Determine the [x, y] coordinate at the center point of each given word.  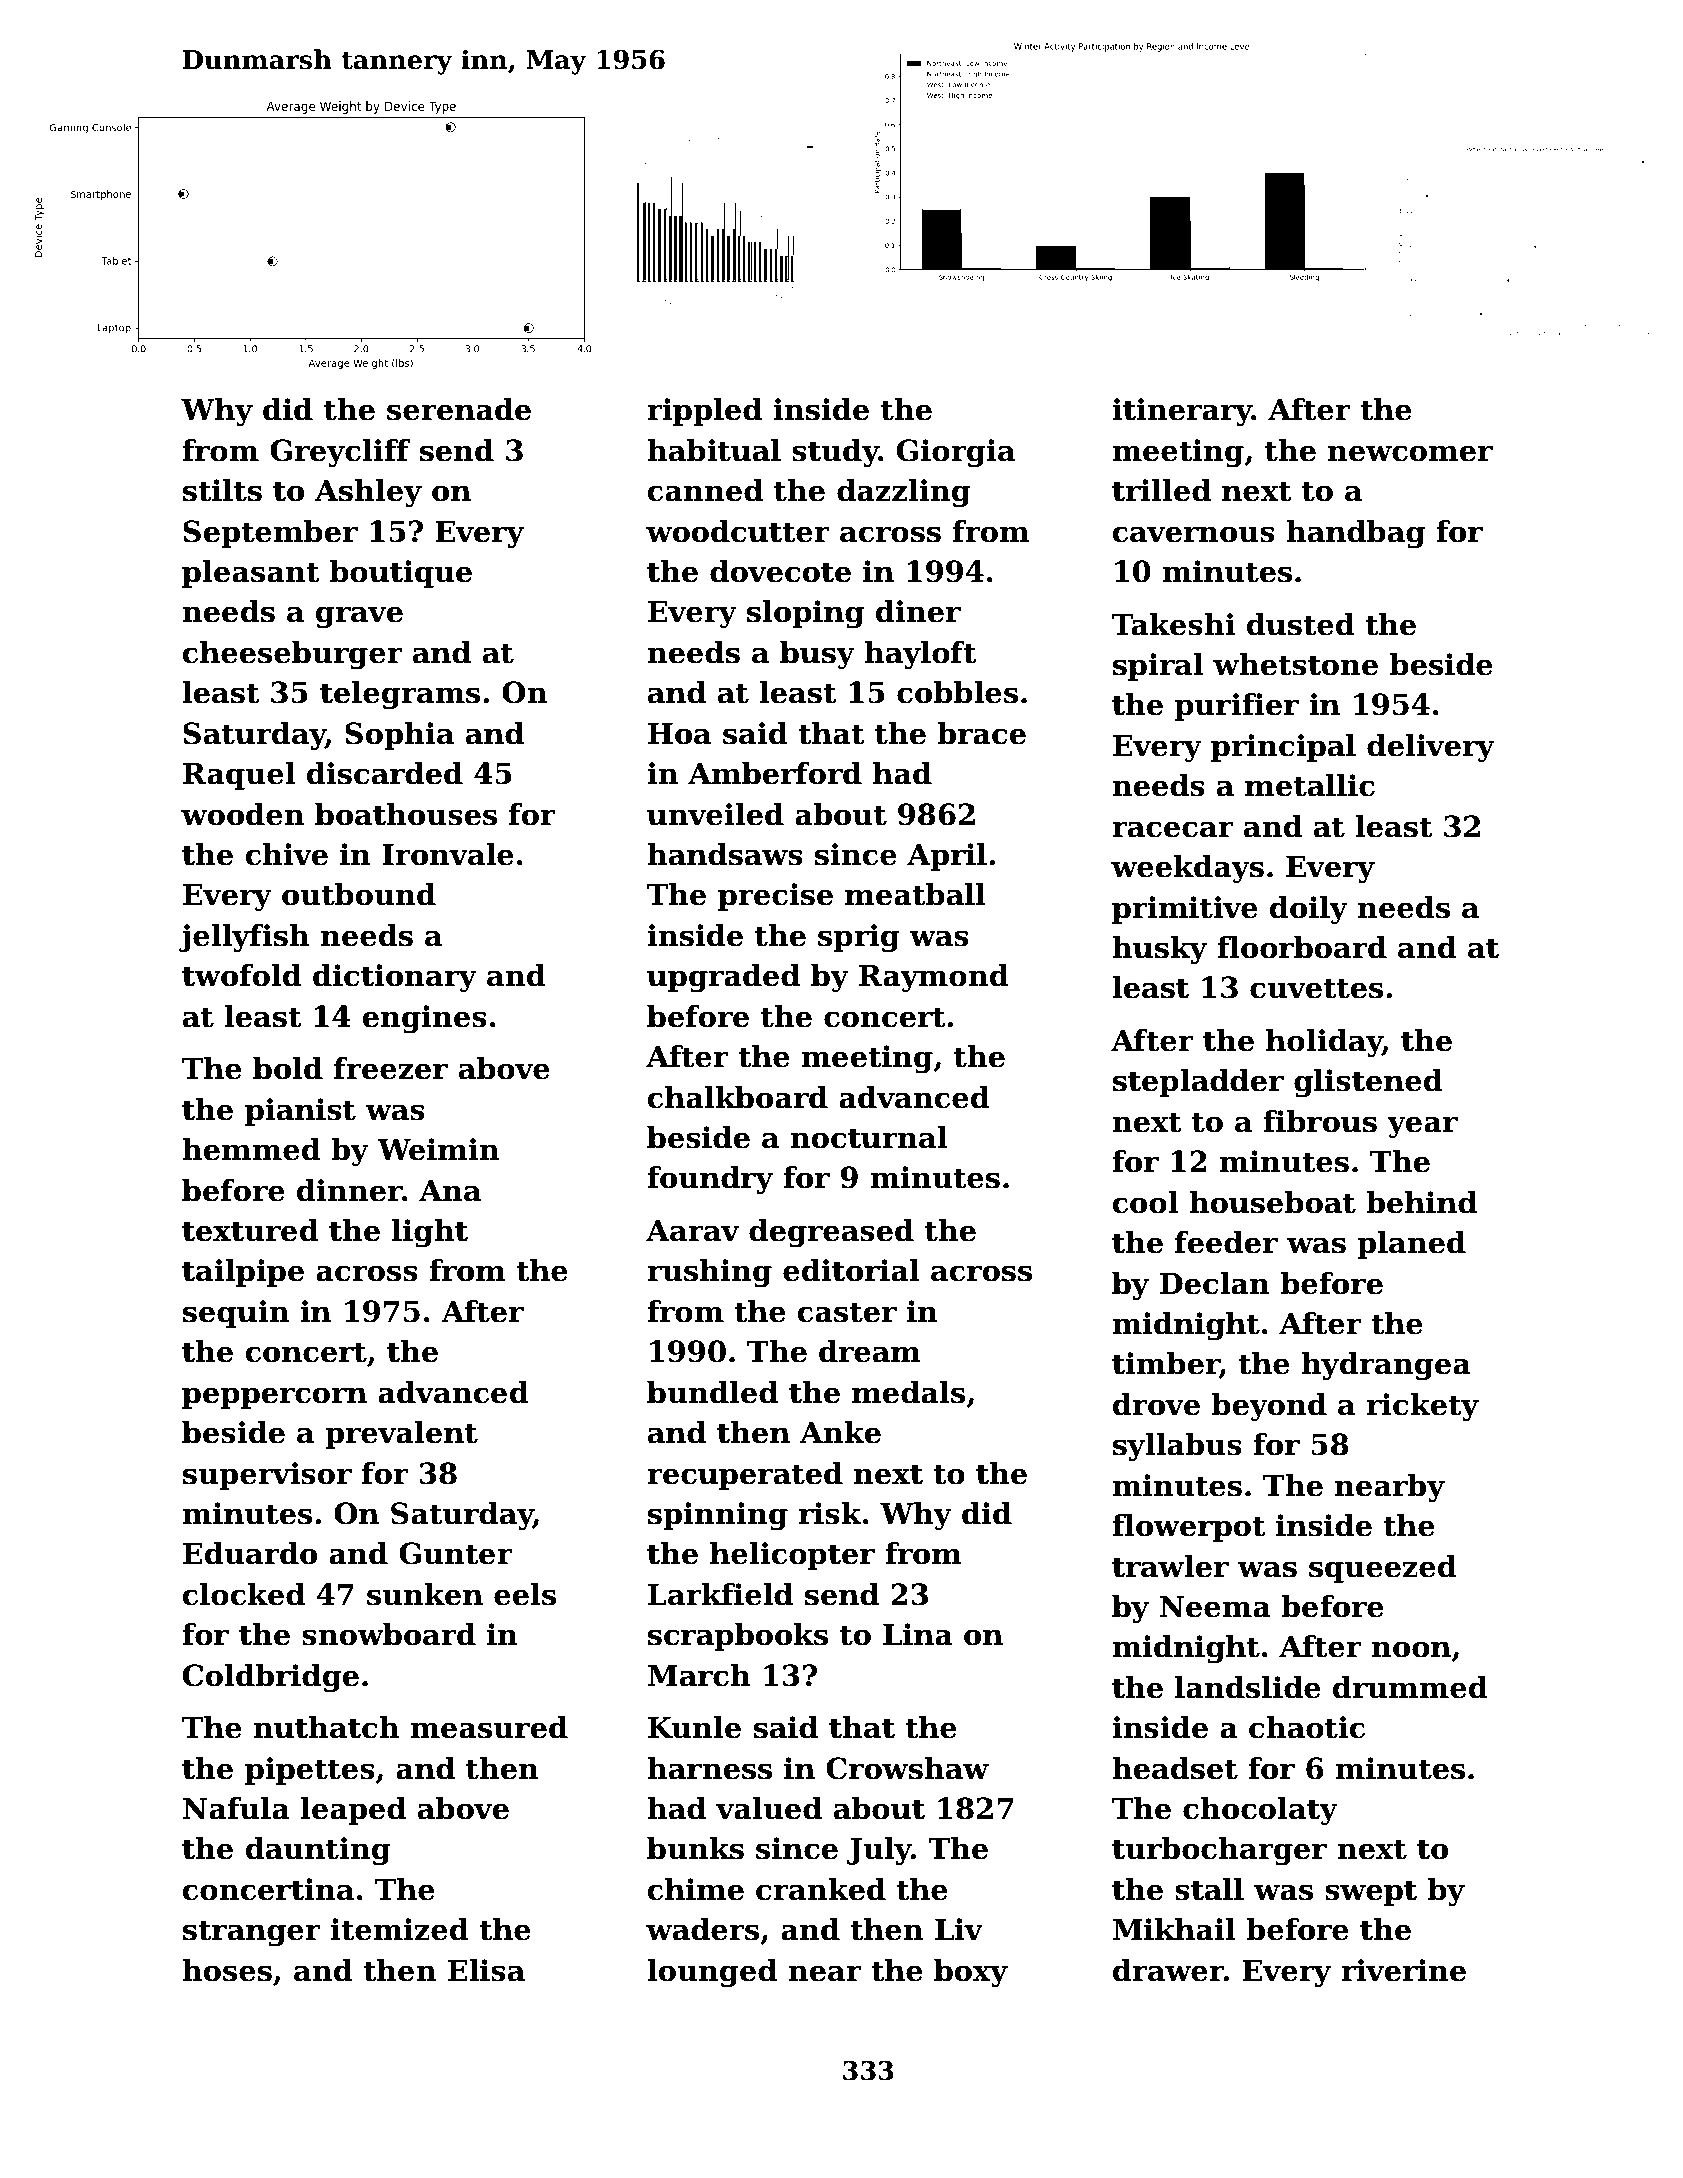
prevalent [401, 1435]
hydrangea [1386, 1366]
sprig [859, 938]
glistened [1368, 1083]
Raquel [239, 776]
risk [830, 1513]
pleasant [250, 574]
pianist [300, 1112]
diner [918, 611]
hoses [227, 1970]
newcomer [1410, 453]
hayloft [920, 655]
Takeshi [1173, 624]
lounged [712, 1973]
